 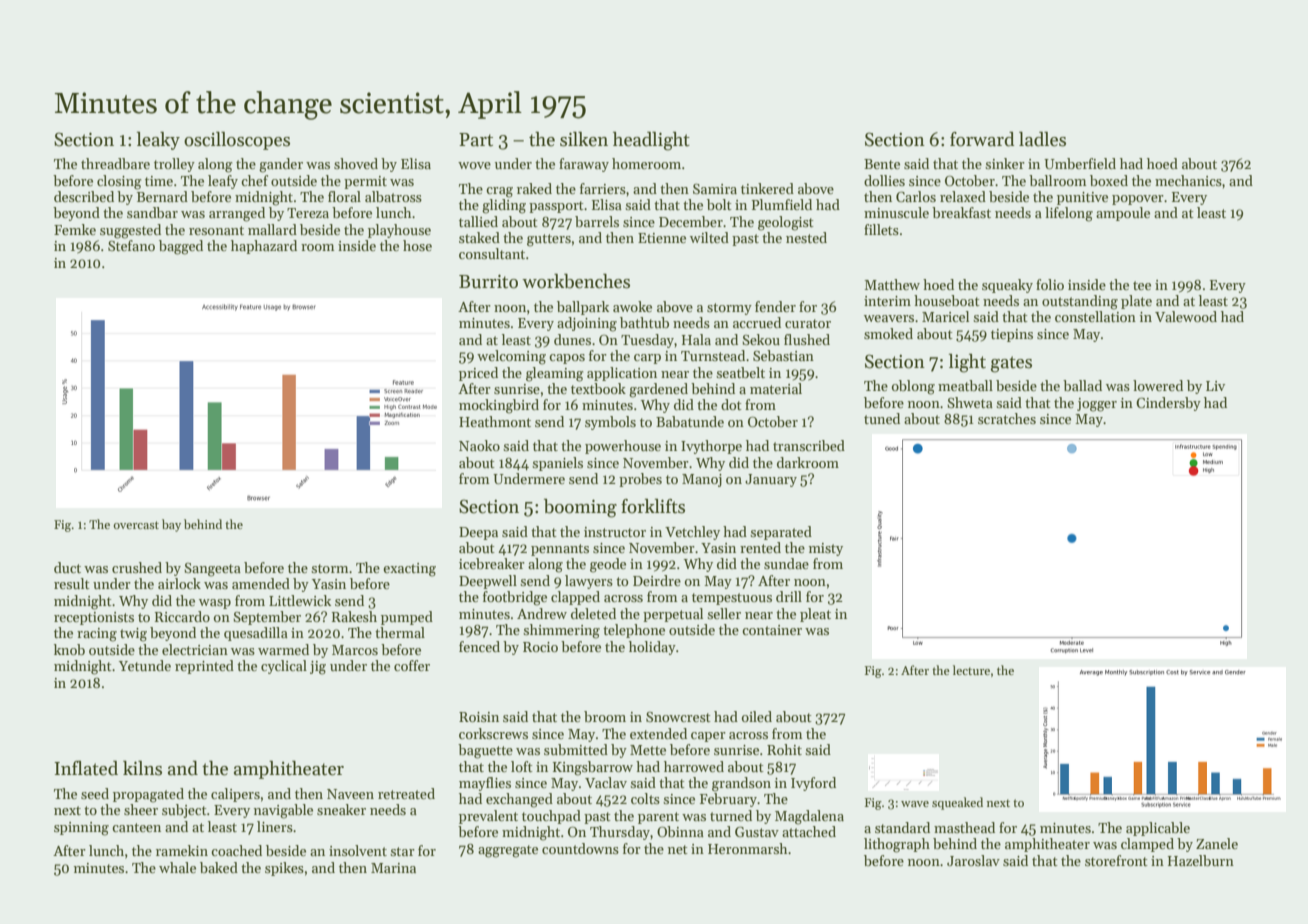 I want to click on scratches, so click(x=1007, y=418).
